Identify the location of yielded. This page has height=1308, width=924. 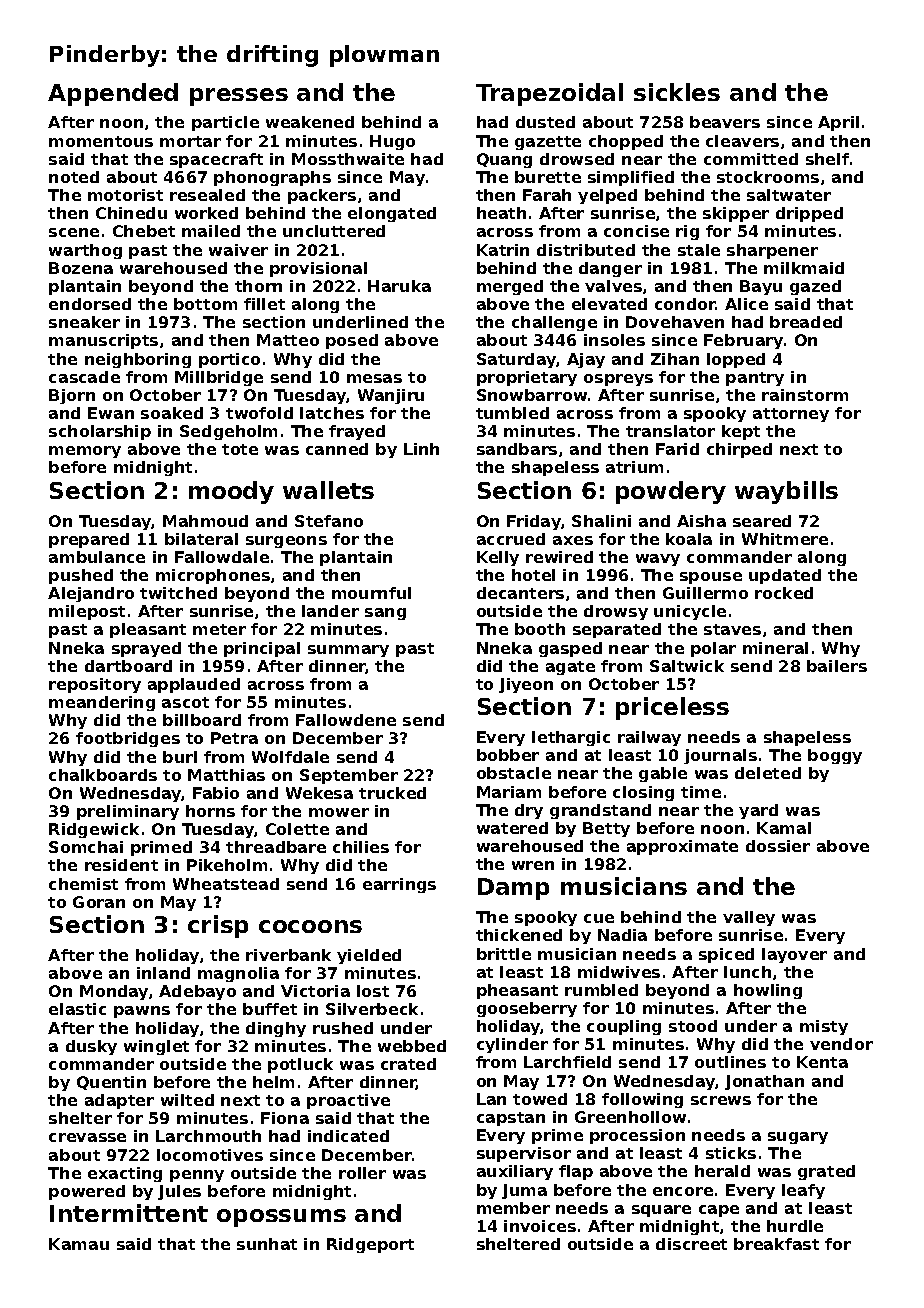
(369, 956).
